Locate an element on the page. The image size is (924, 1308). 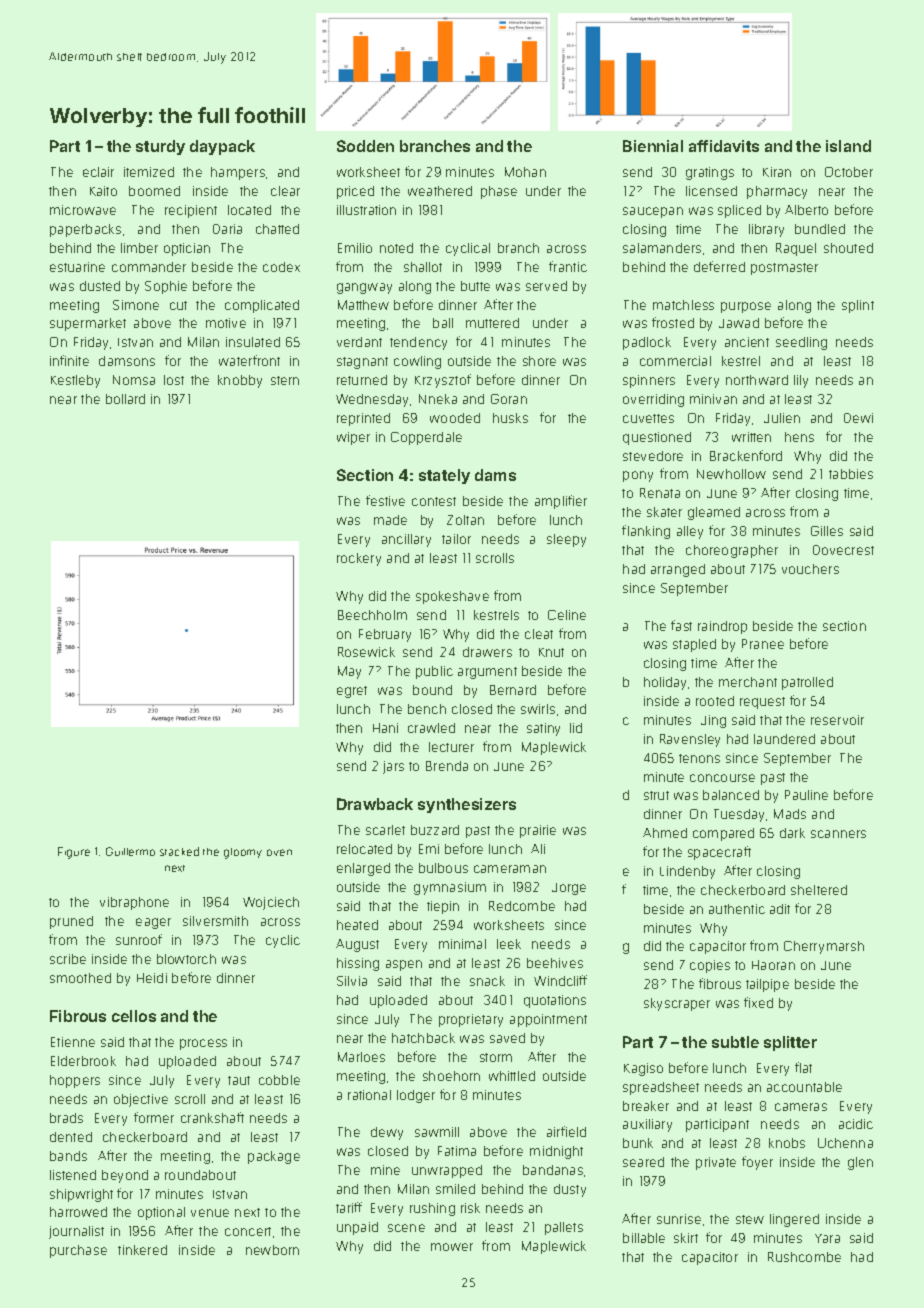
motive is located at coordinates (226, 323).
